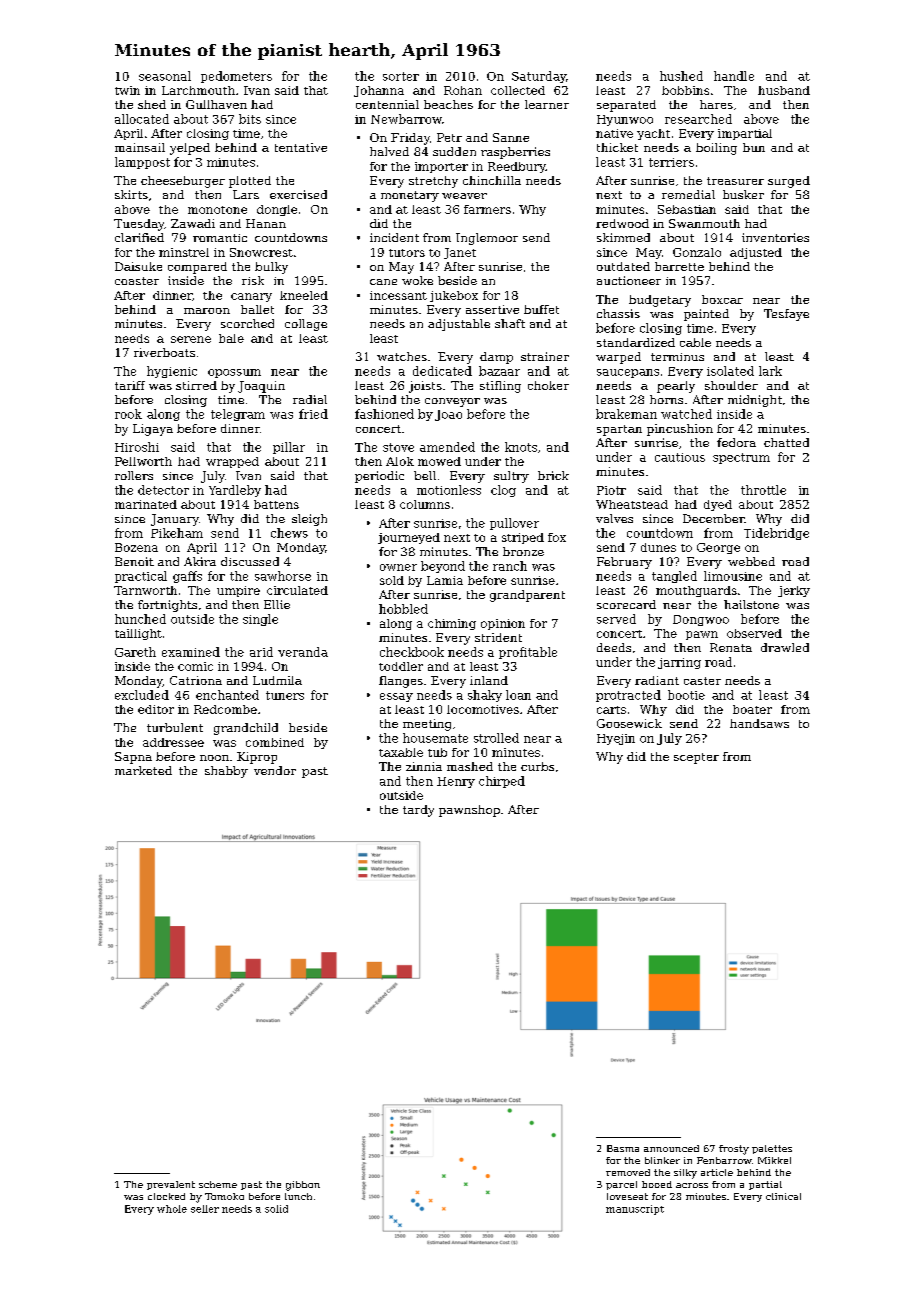  Describe the element at coordinates (236, 77) in the screenshot. I see `pedometers` at that location.
